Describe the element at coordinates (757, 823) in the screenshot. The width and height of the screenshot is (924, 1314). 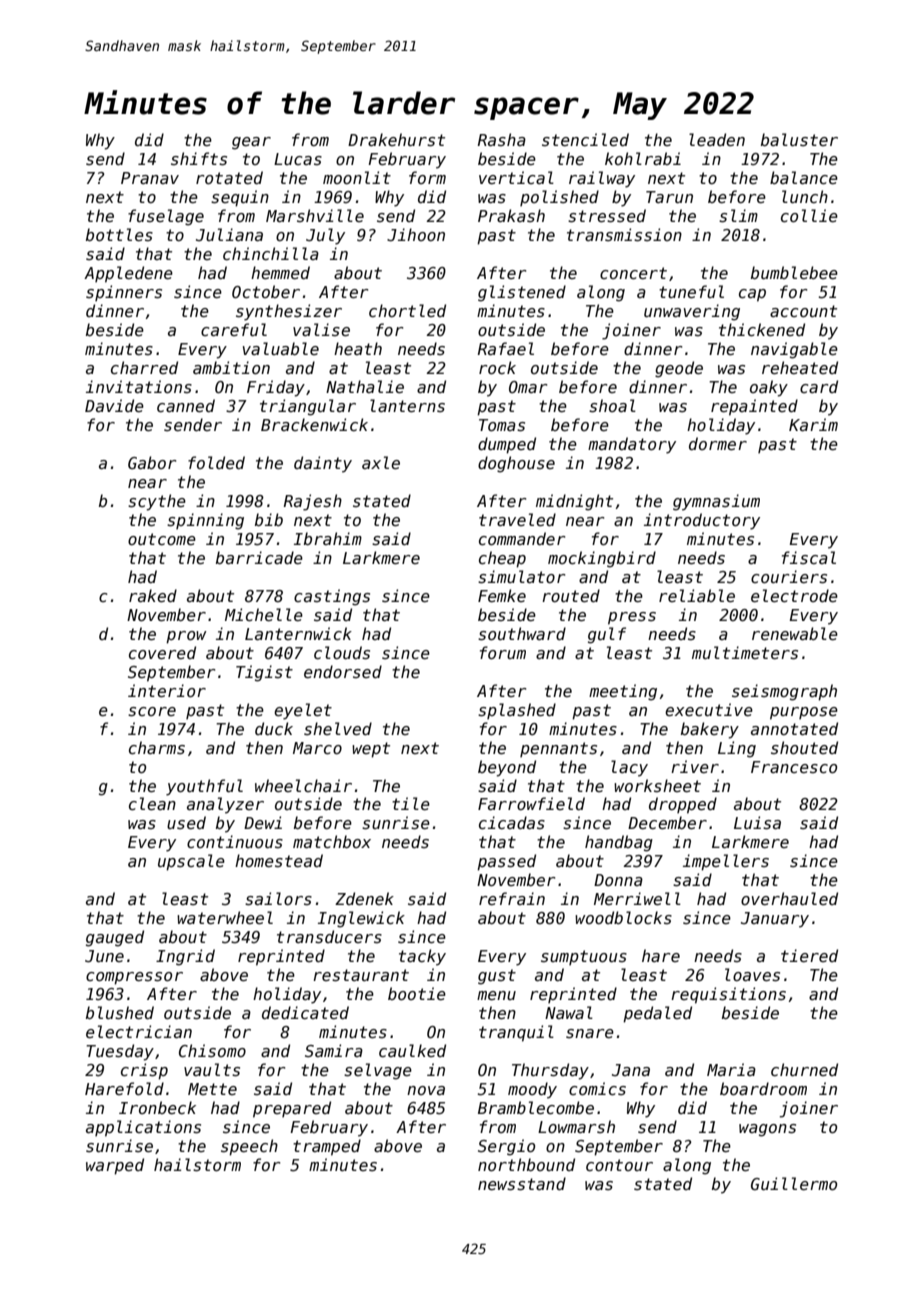
I see `Luisa` at that location.
